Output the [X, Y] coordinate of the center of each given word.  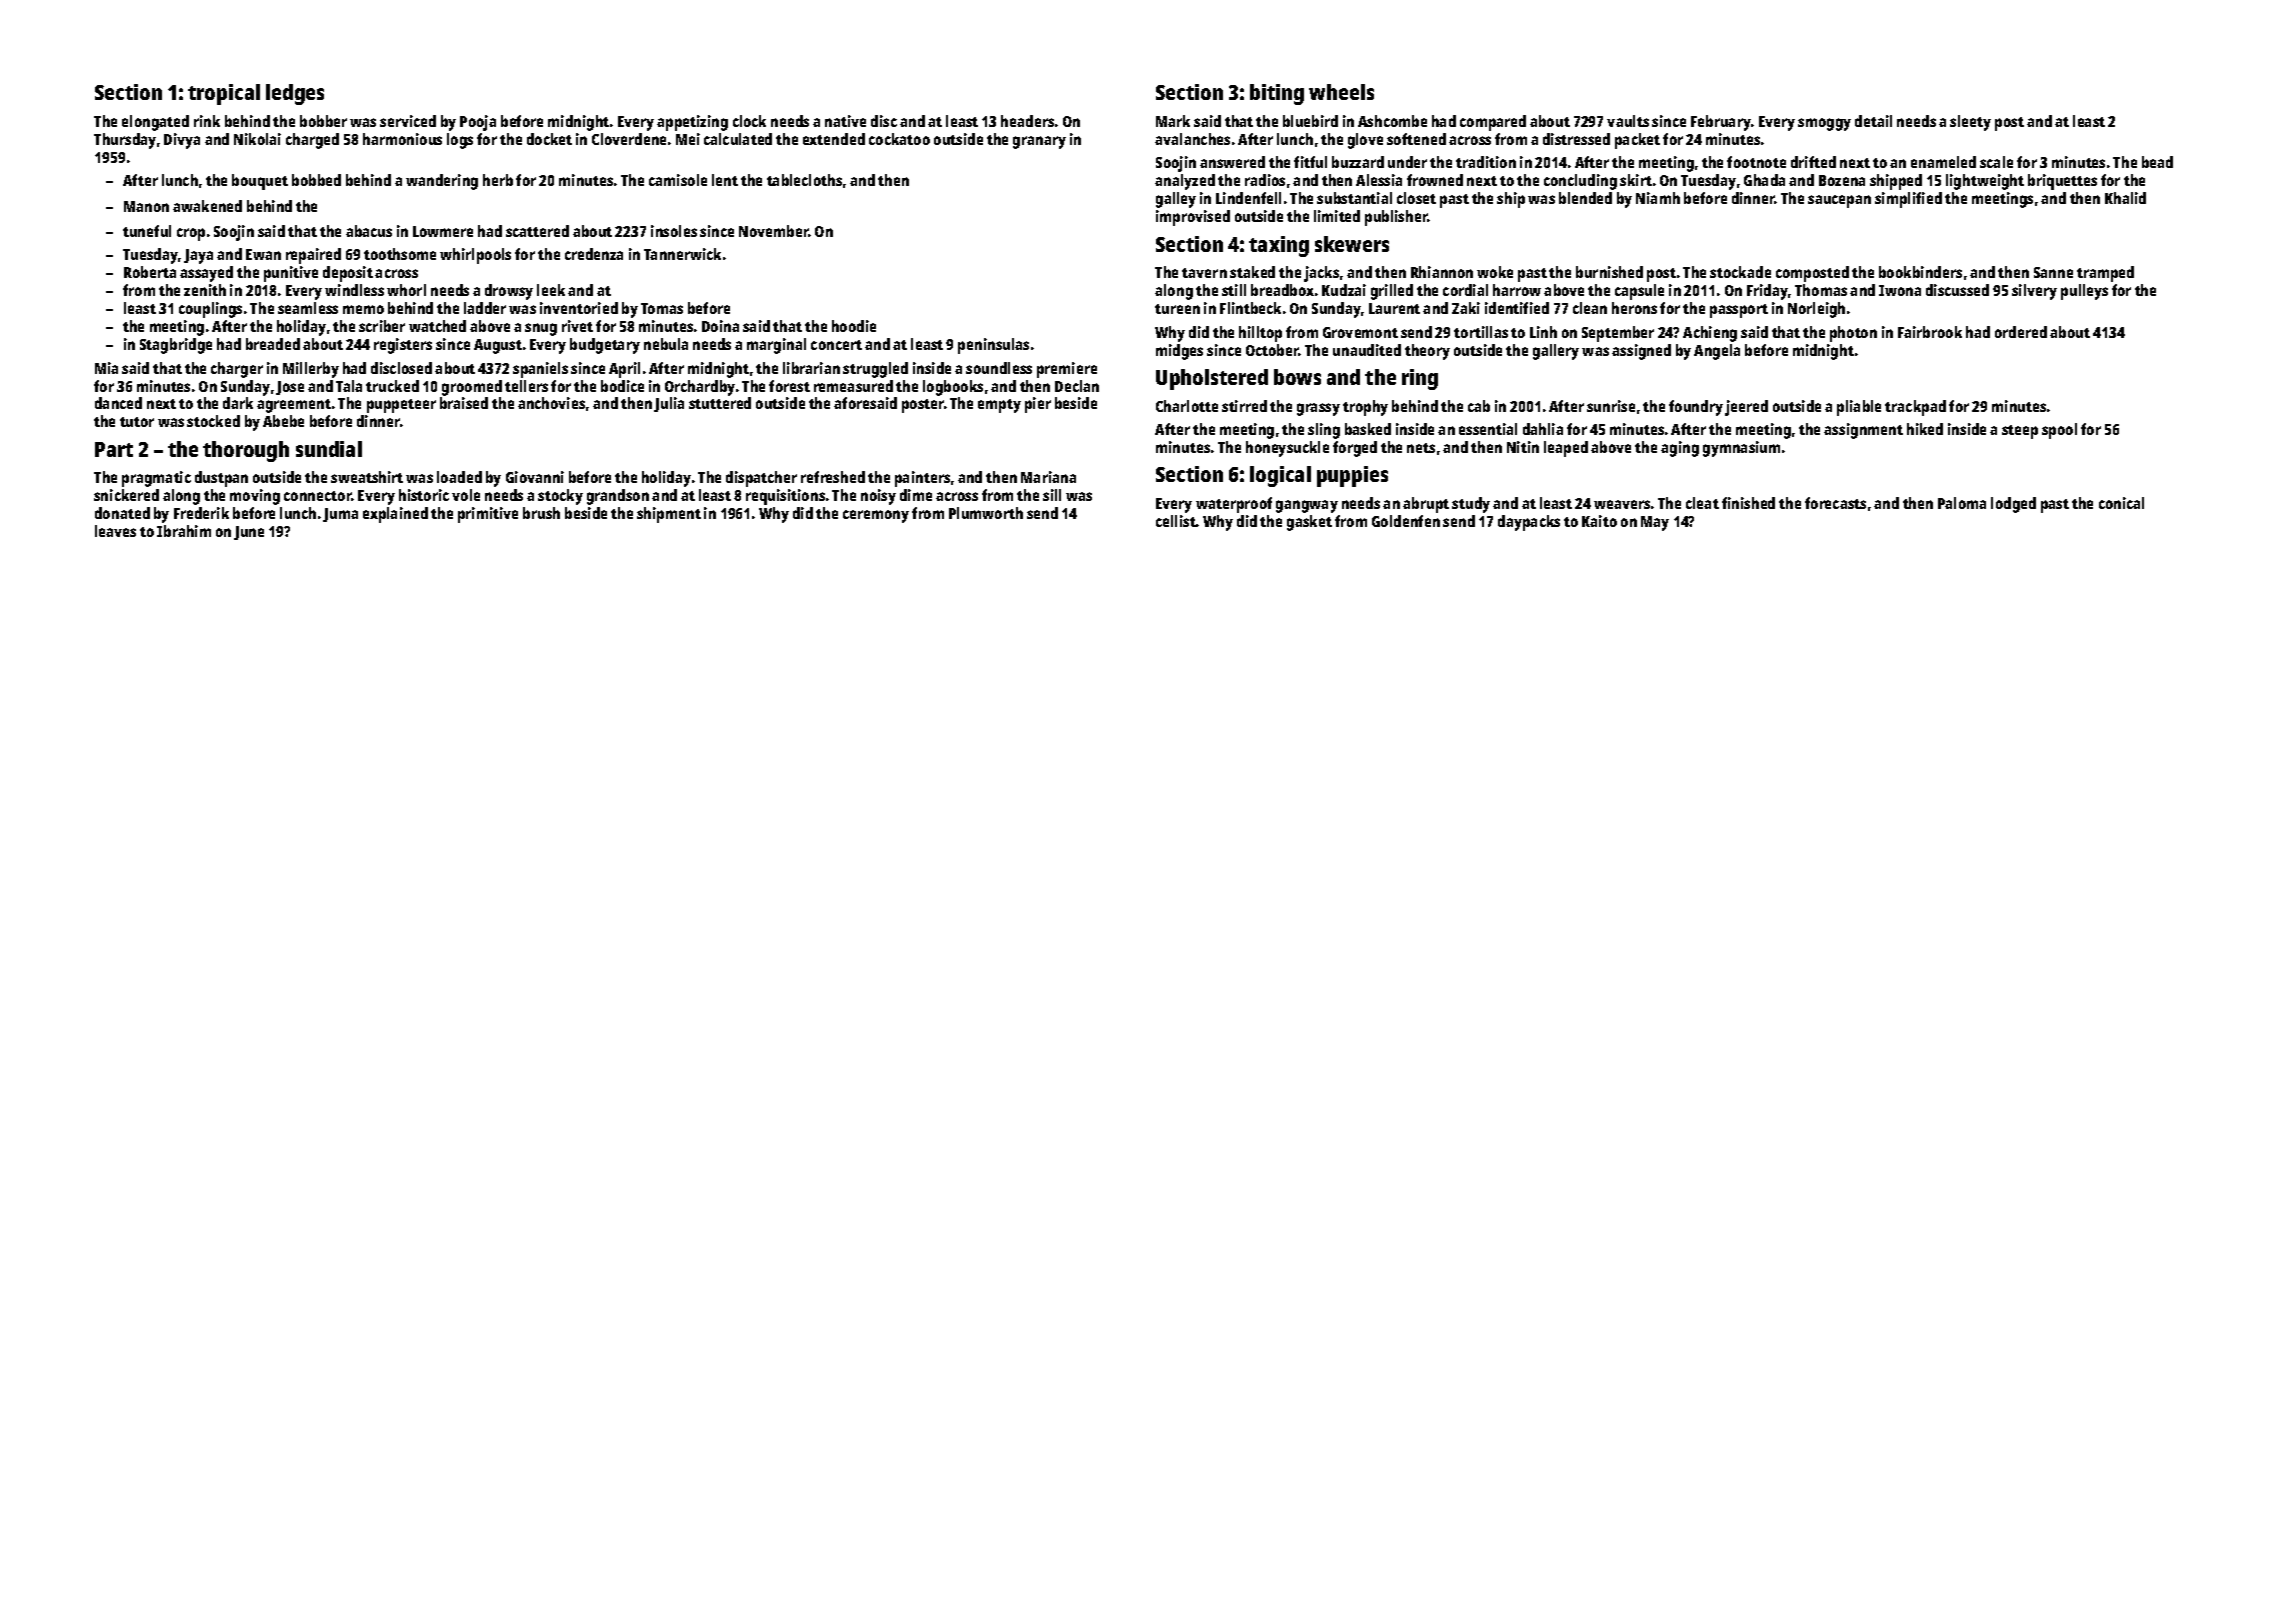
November [774, 231]
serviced [408, 121]
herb [498, 180]
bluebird [1310, 121]
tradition [1486, 162]
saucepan [1839, 201]
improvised [1193, 218]
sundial [329, 449]
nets [1421, 448]
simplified [1908, 200]
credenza [594, 254]
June [249, 533]
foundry [1696, 408]
